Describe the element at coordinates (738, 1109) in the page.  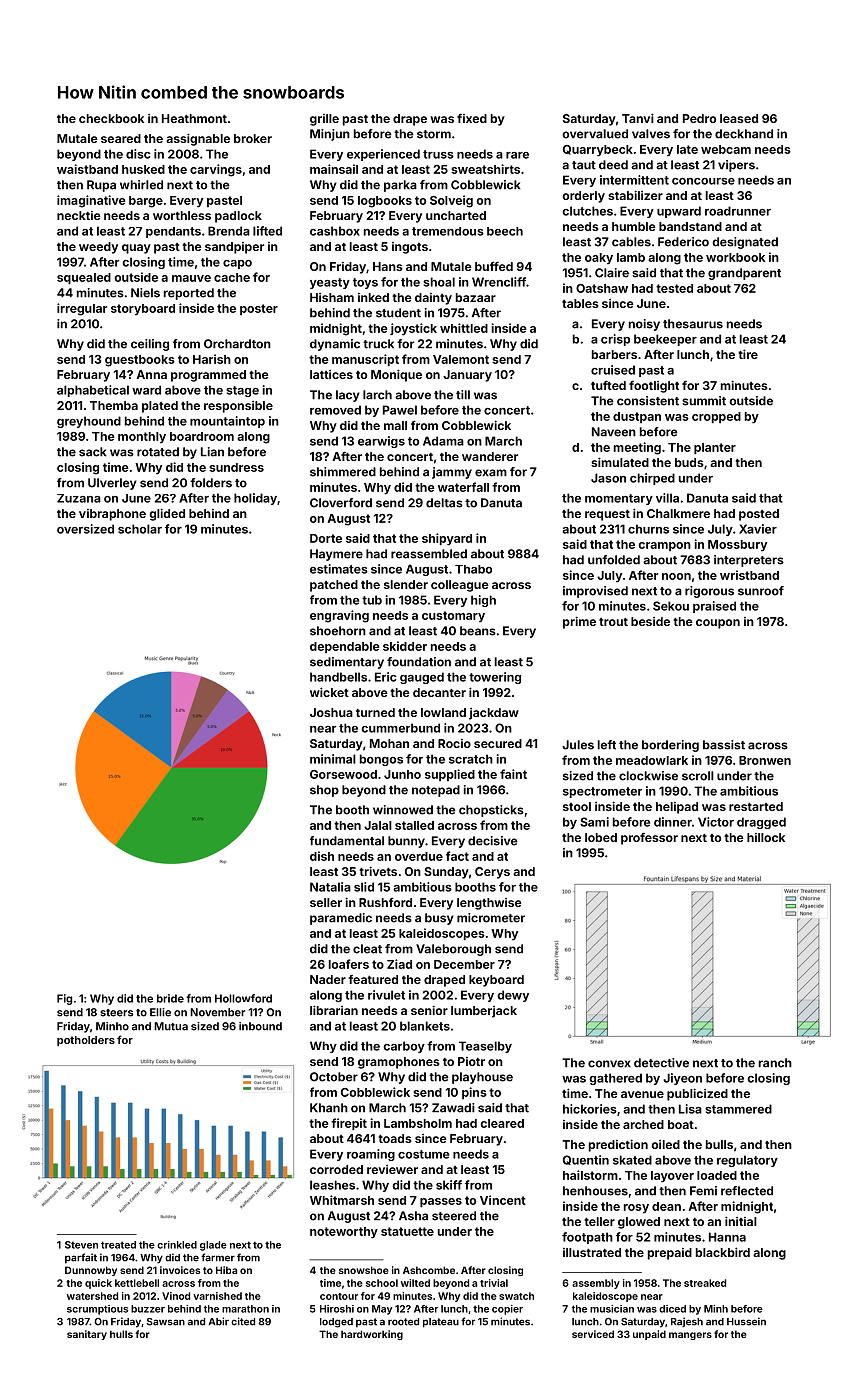
I see `stammered` at that location.
